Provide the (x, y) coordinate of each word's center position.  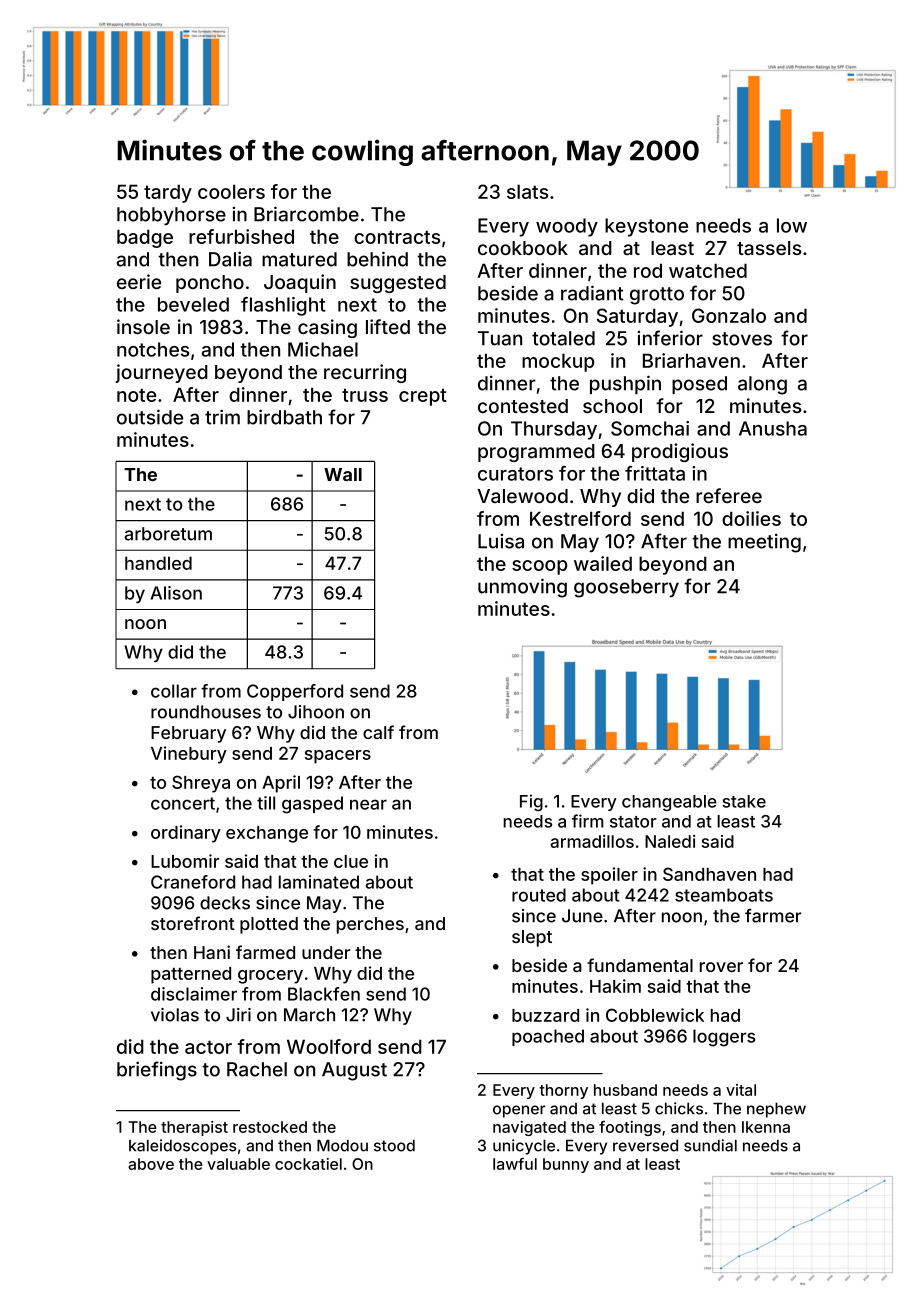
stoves (742, 339)
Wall (343, 474)
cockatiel (308, 1164)
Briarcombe (306, 214)
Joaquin (300, 283)
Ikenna (766, 1127)
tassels (769, 248)
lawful (515, 1163)
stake (744, 801)
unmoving (522, 588)
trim (222, 417)
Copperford (295, 692)
